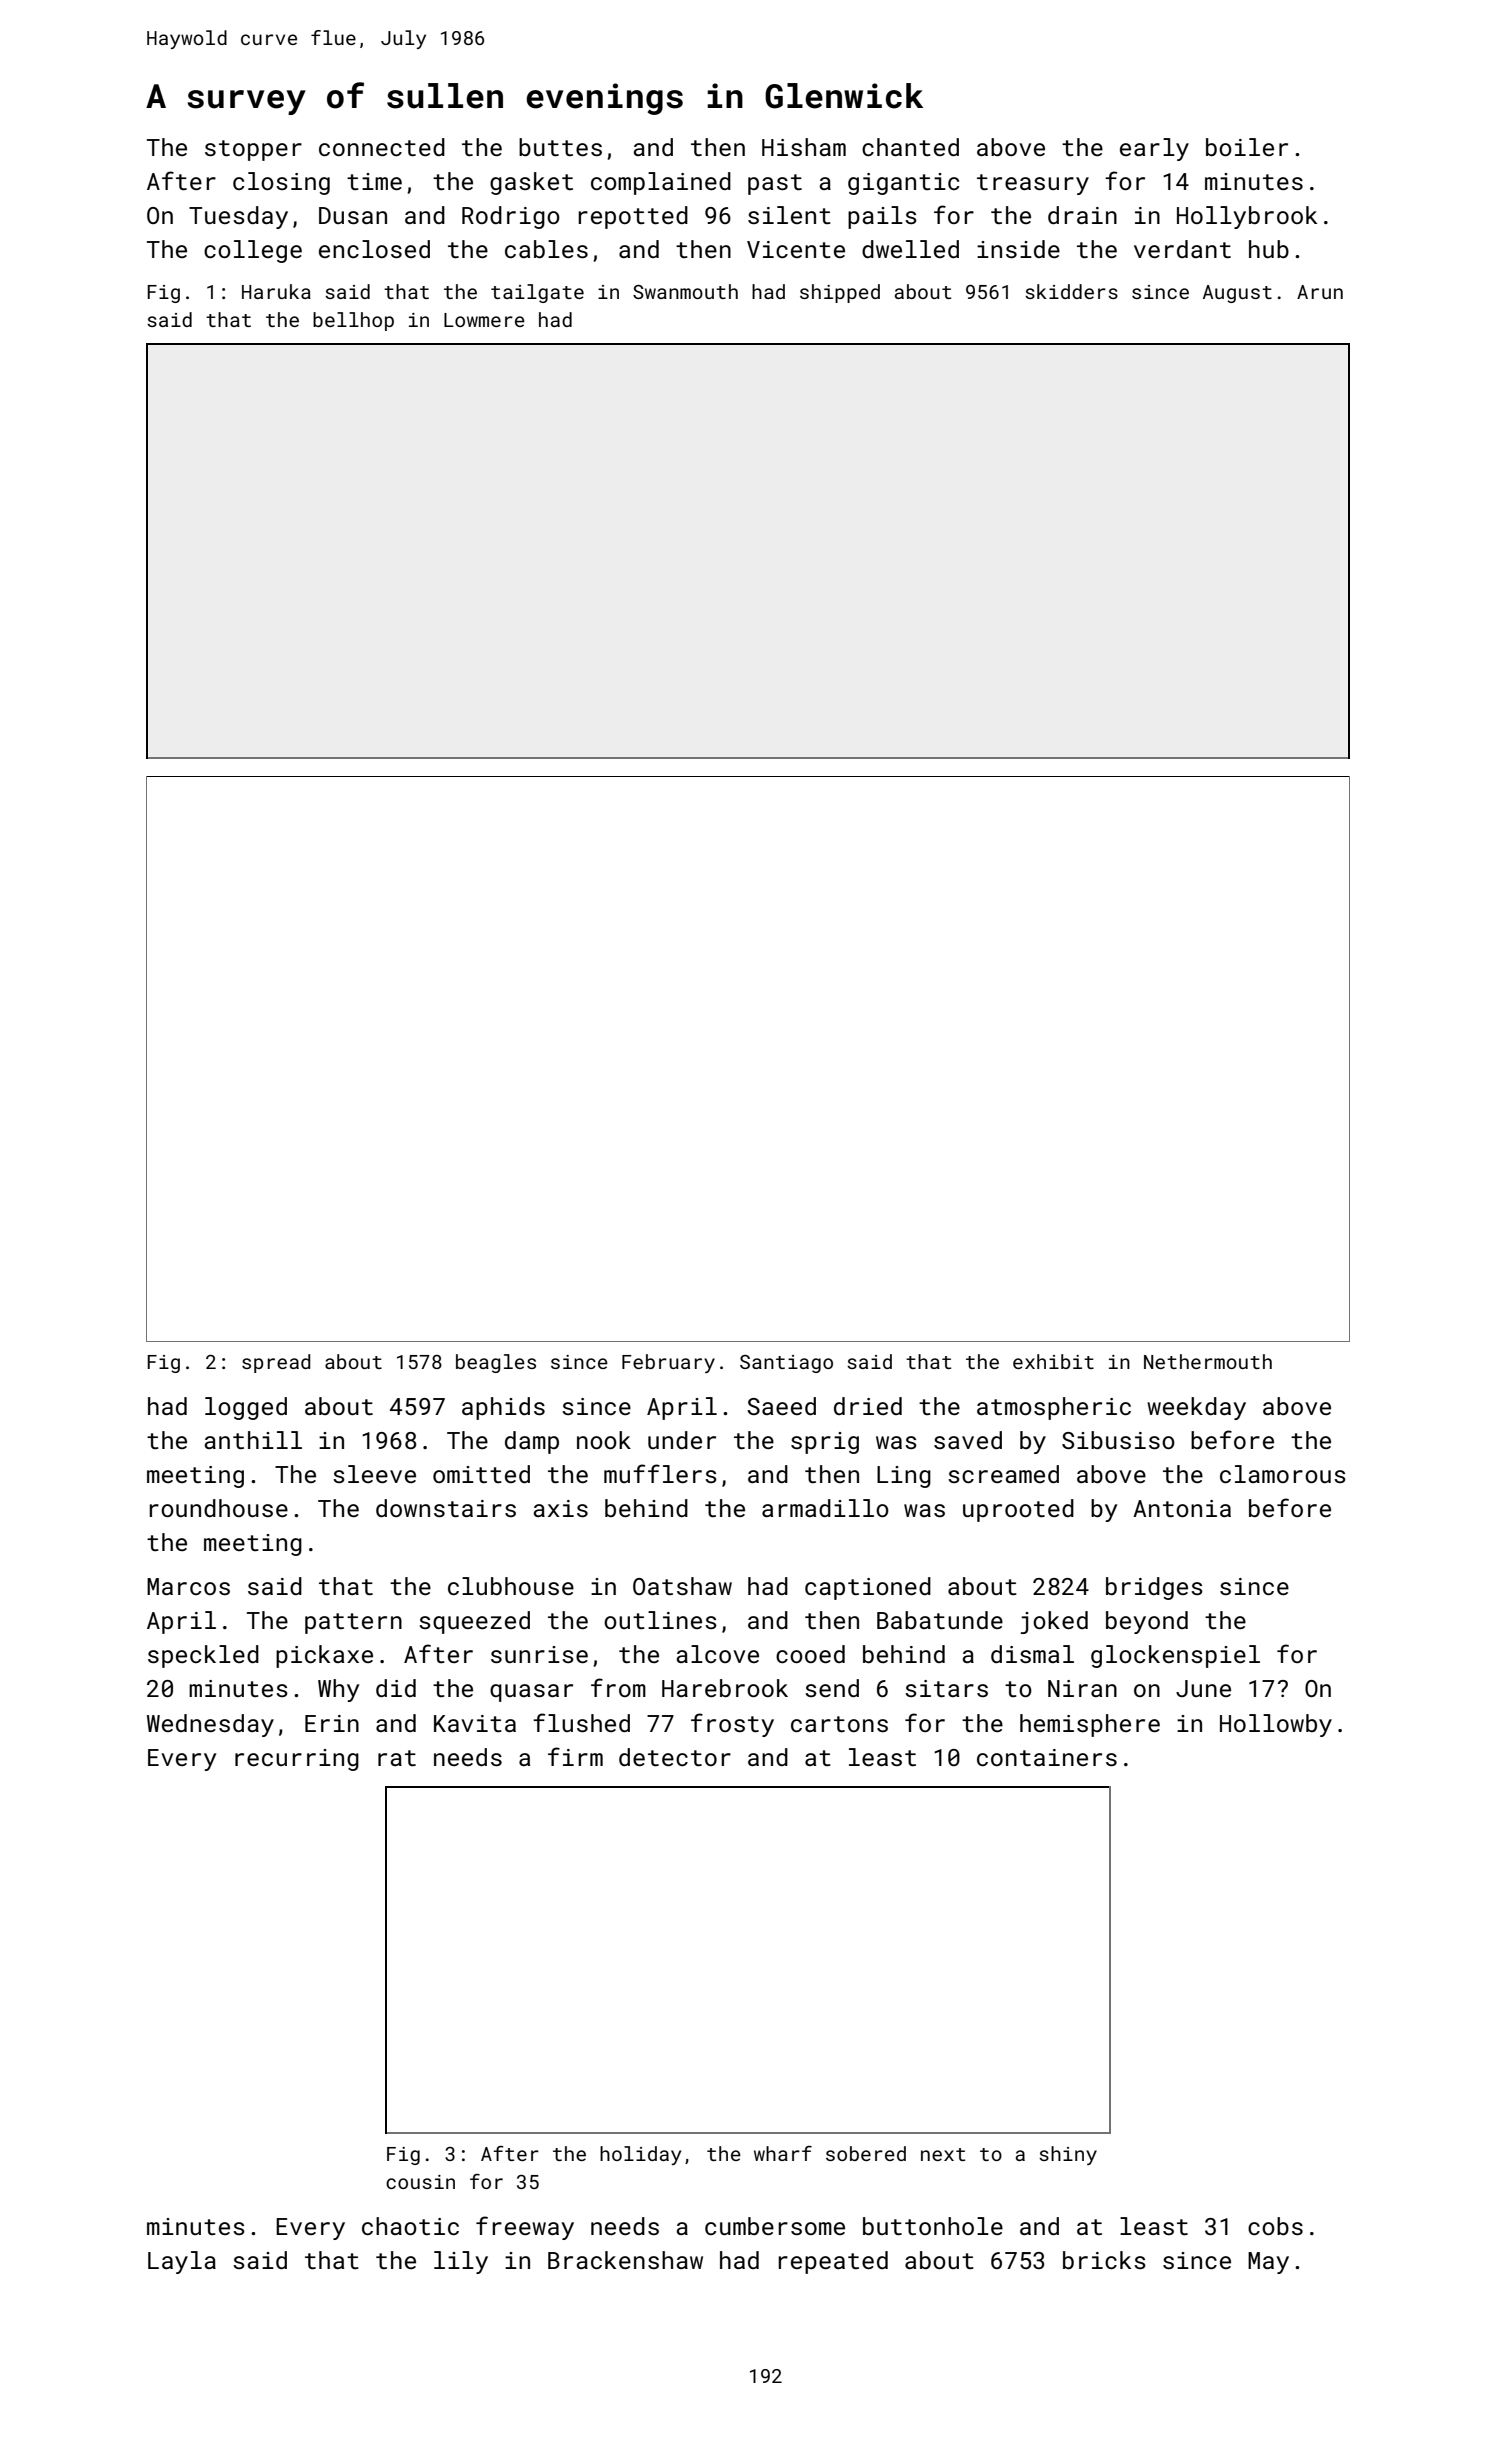 The image size is (1496, 2464). Describe the element at coordinates (420, 2182) in the screenshot. I see `cousin` at that location.
